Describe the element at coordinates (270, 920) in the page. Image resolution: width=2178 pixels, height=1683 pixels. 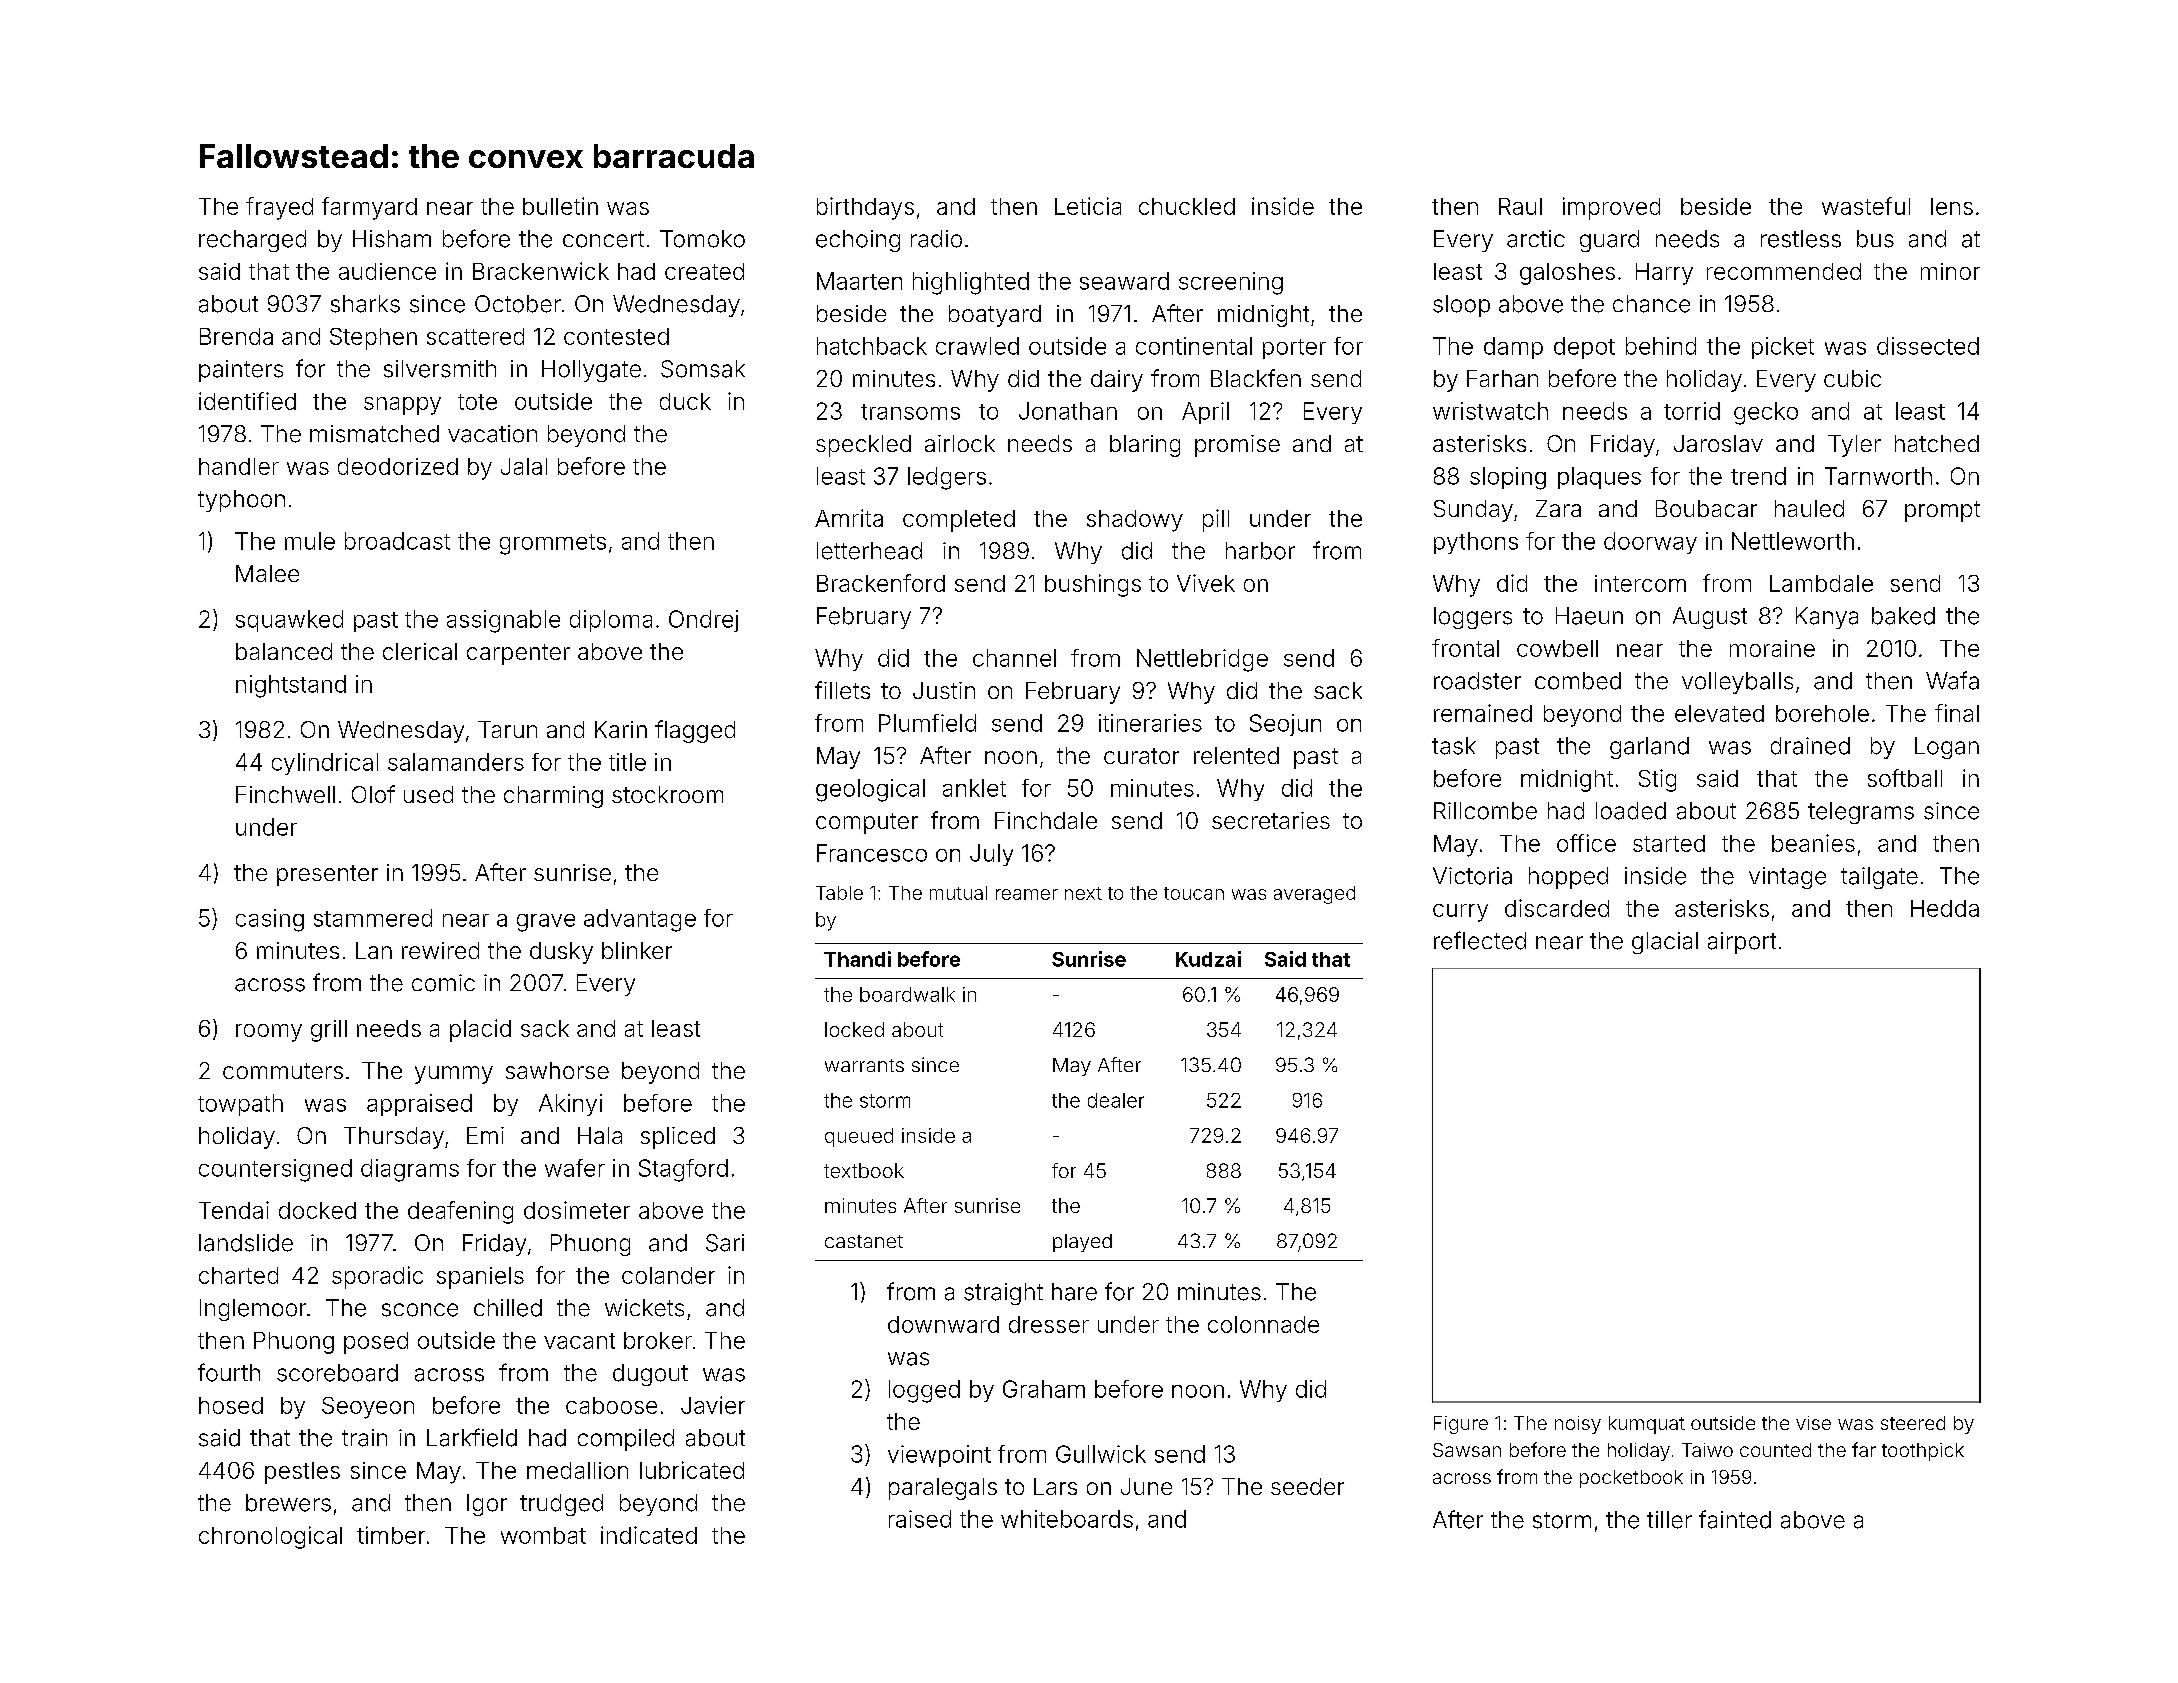
I see `casing` at that location.
